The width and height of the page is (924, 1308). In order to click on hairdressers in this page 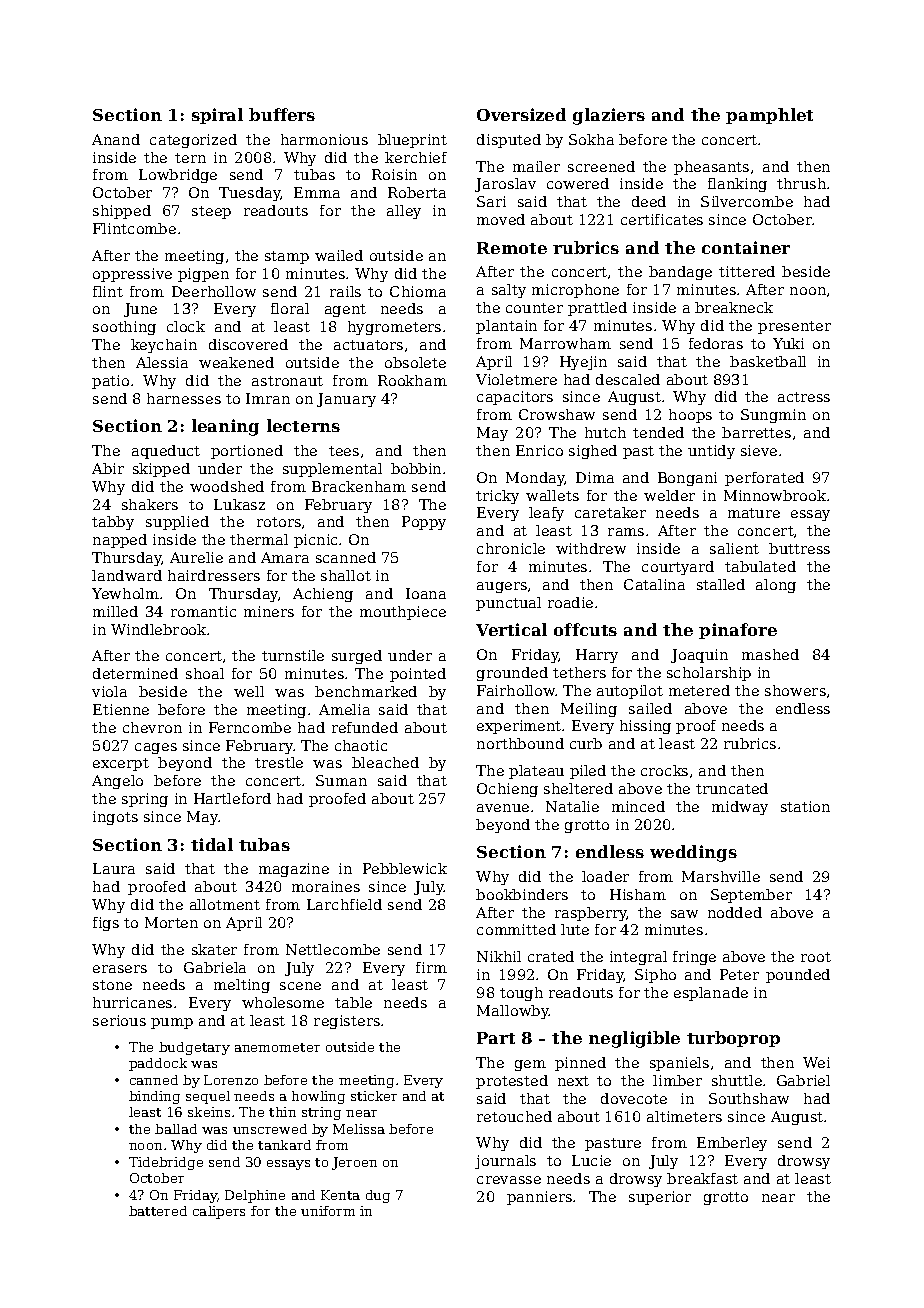, I will do `click(214, 575)`.
